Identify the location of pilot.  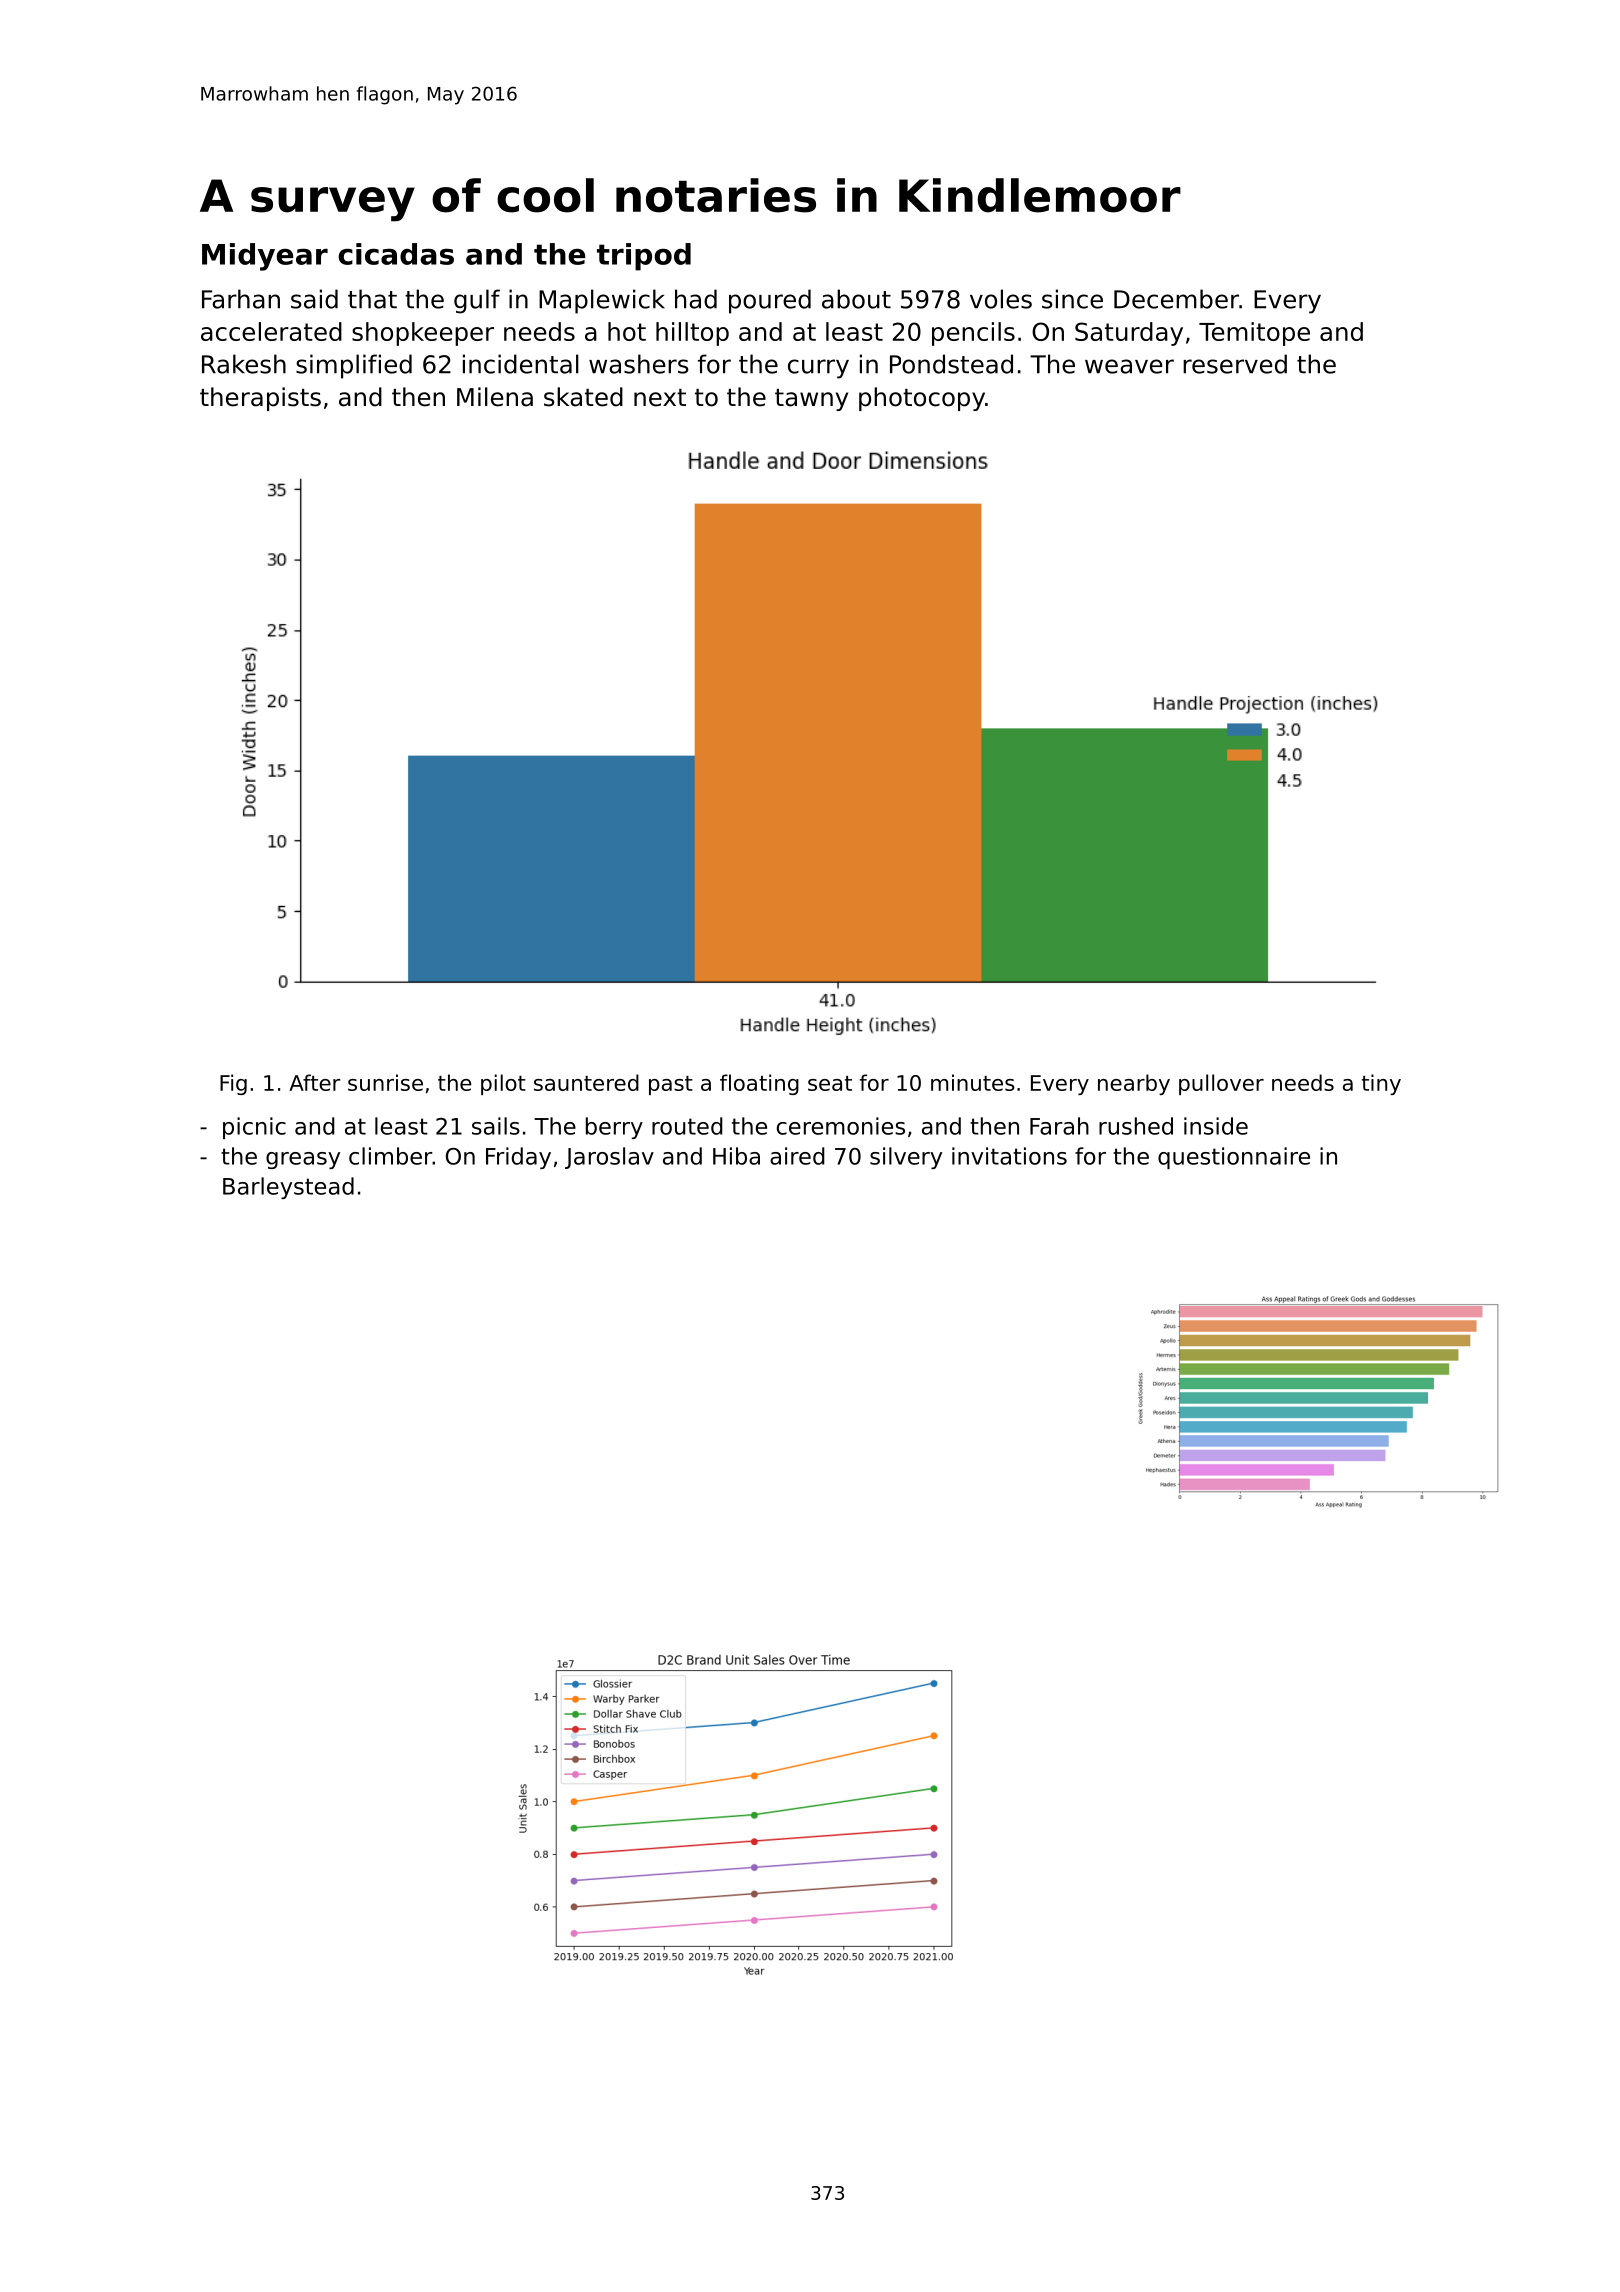
(503, 1084).
